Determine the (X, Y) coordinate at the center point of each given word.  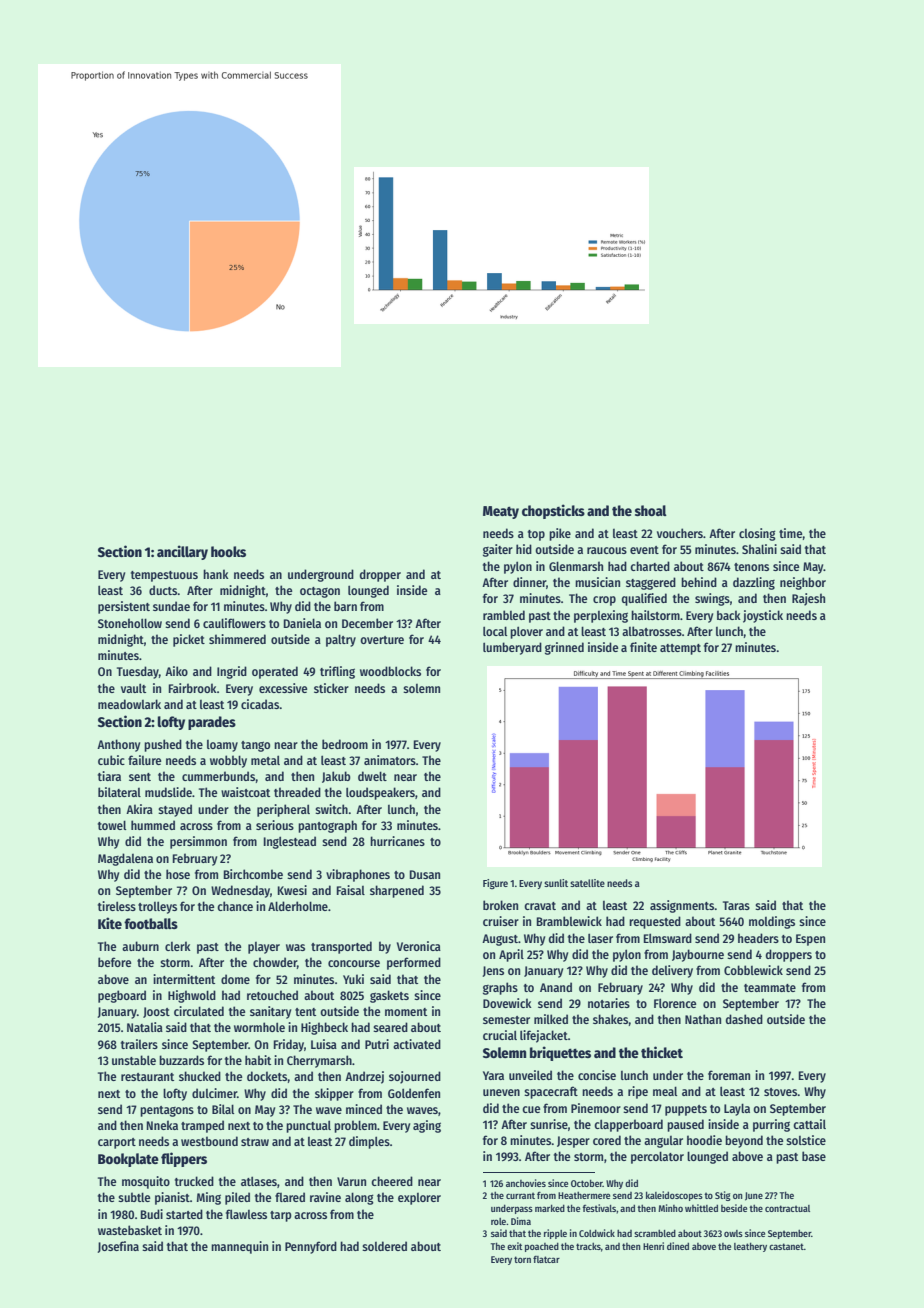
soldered (384, 1246)
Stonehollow (130, 623)
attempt (680, 649)
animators (390, 760)
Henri (653, 1246)
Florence (675, 1003)
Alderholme (298, 906)
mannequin (239, 1247)
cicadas (260, 704)
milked (551, 1019)
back (729, 615)
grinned (564, 648)
